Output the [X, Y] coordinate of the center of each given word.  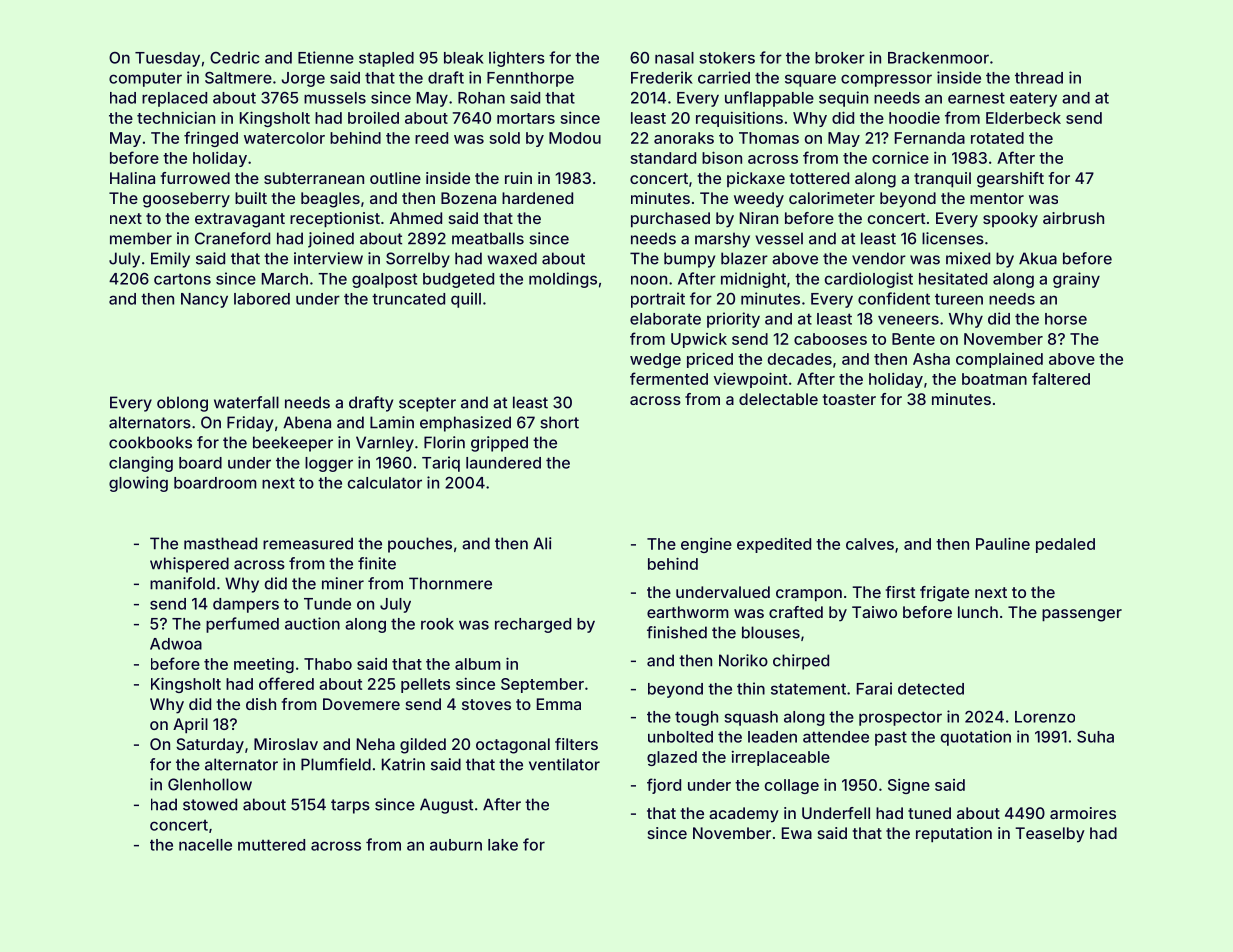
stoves [486, 704]
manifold [182, 583]
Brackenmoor [938, 58]
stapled [386, 59]
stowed [210, 804]
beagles [330, 200]
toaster [849, 399]
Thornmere [450, 583]
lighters [517, 59]
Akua [1038, 258]
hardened [537, 198]
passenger [1082, 615]
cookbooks [150, 442]
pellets [425, 685]
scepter [427, 404]
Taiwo [874, 612]
